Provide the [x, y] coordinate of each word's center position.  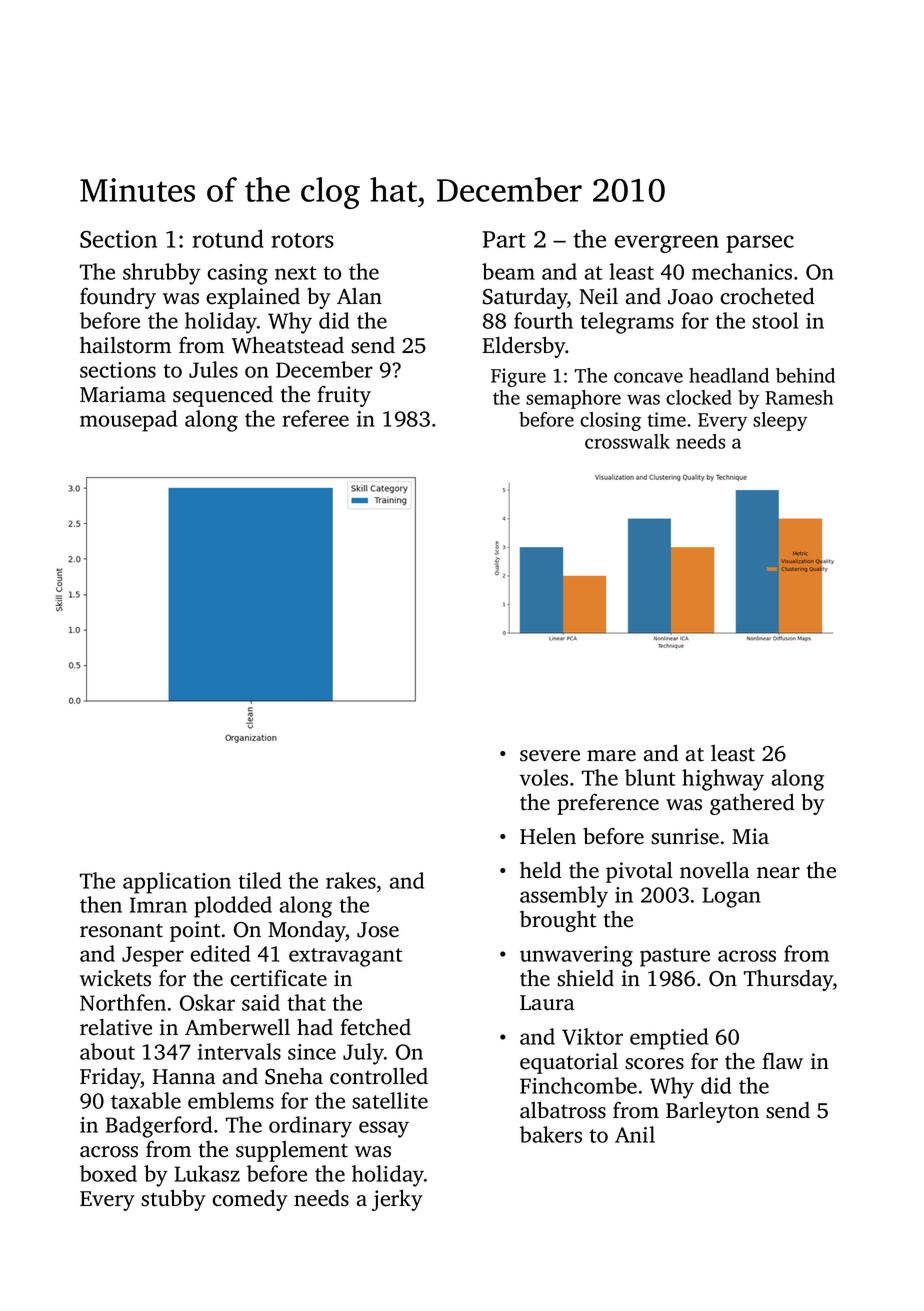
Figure [518, 377]
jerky [397, 1200]
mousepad [128, 421]
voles [544, 777]
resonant [121, 931]
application [177, 883]
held [541, 870]
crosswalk [627, 441]
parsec [760, 244]
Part [504, 239]
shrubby [162, 274]
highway [723, 780]
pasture [675, 957]
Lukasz [207, 1173]
